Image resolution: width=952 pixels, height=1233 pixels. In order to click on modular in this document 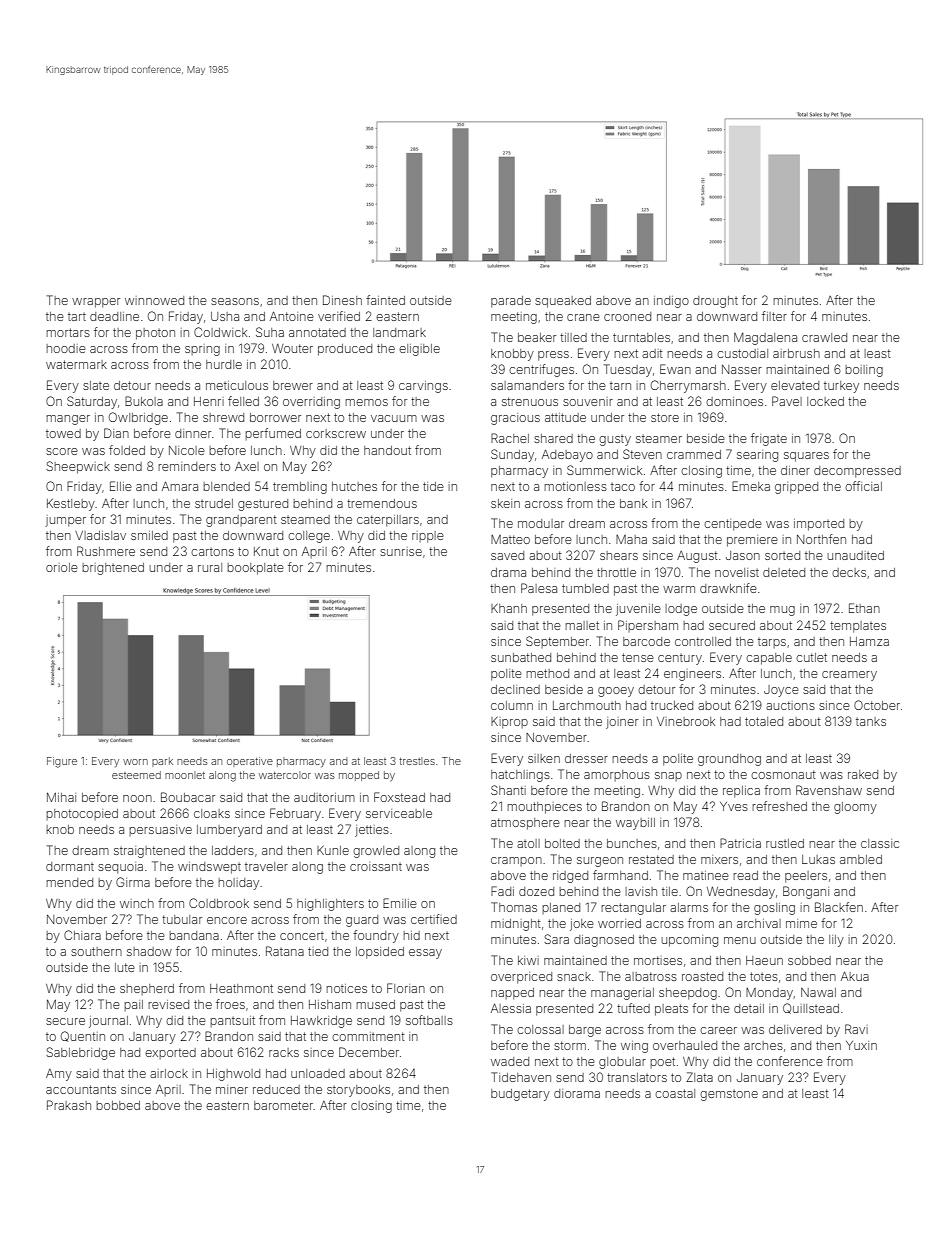, I will do `click(541, 523)`.
